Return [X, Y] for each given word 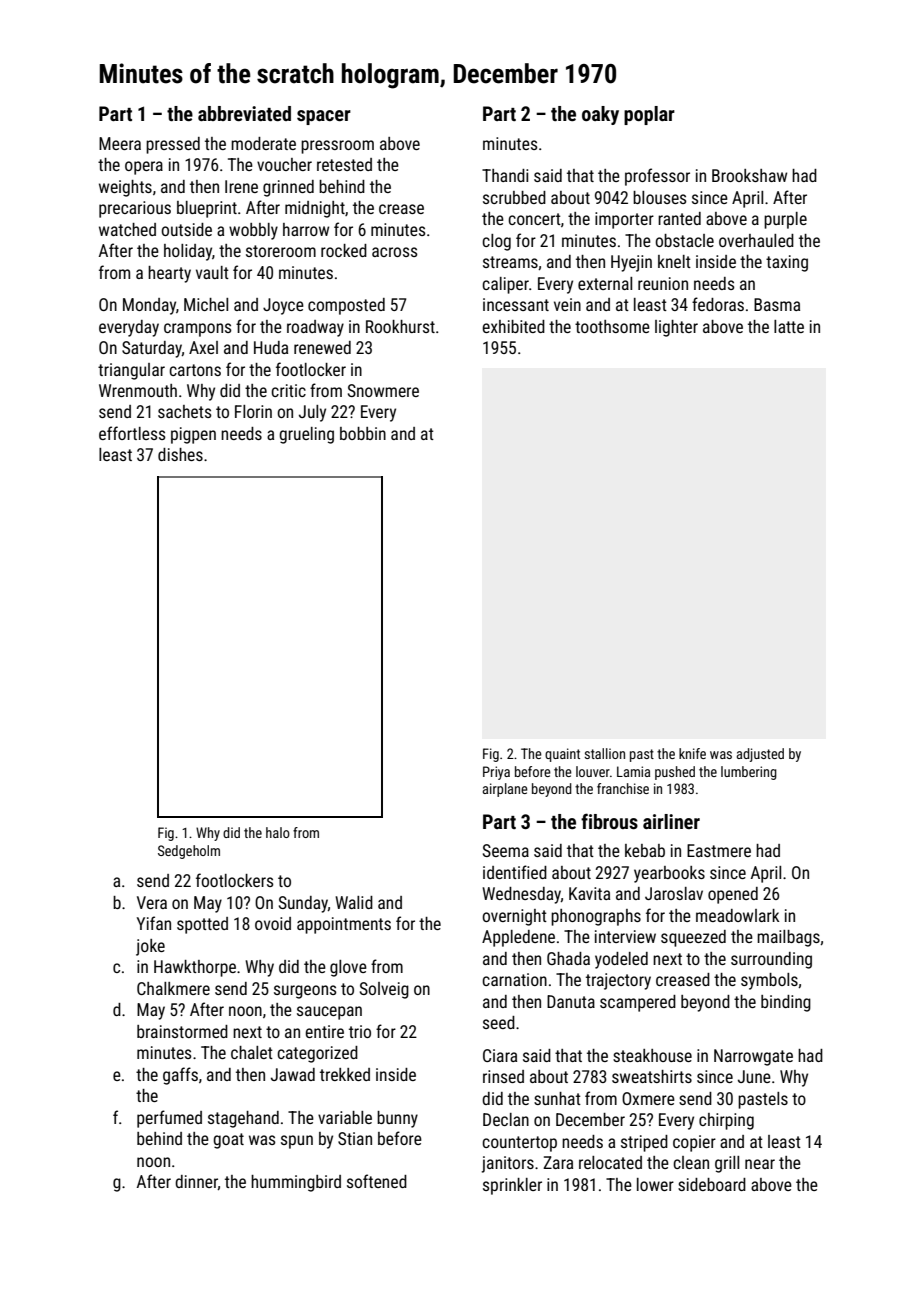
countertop [519, 1144]
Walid [354, 902]
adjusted [760, 755]
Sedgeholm [189, 852]
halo [278, 832]
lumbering [749, 773]
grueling [306, 435]
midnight [315, 209]
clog [496, 242]
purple [785, 220]
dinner [196, 1182]
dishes [180, 454]
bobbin [363, 433]
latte [789, 326]
